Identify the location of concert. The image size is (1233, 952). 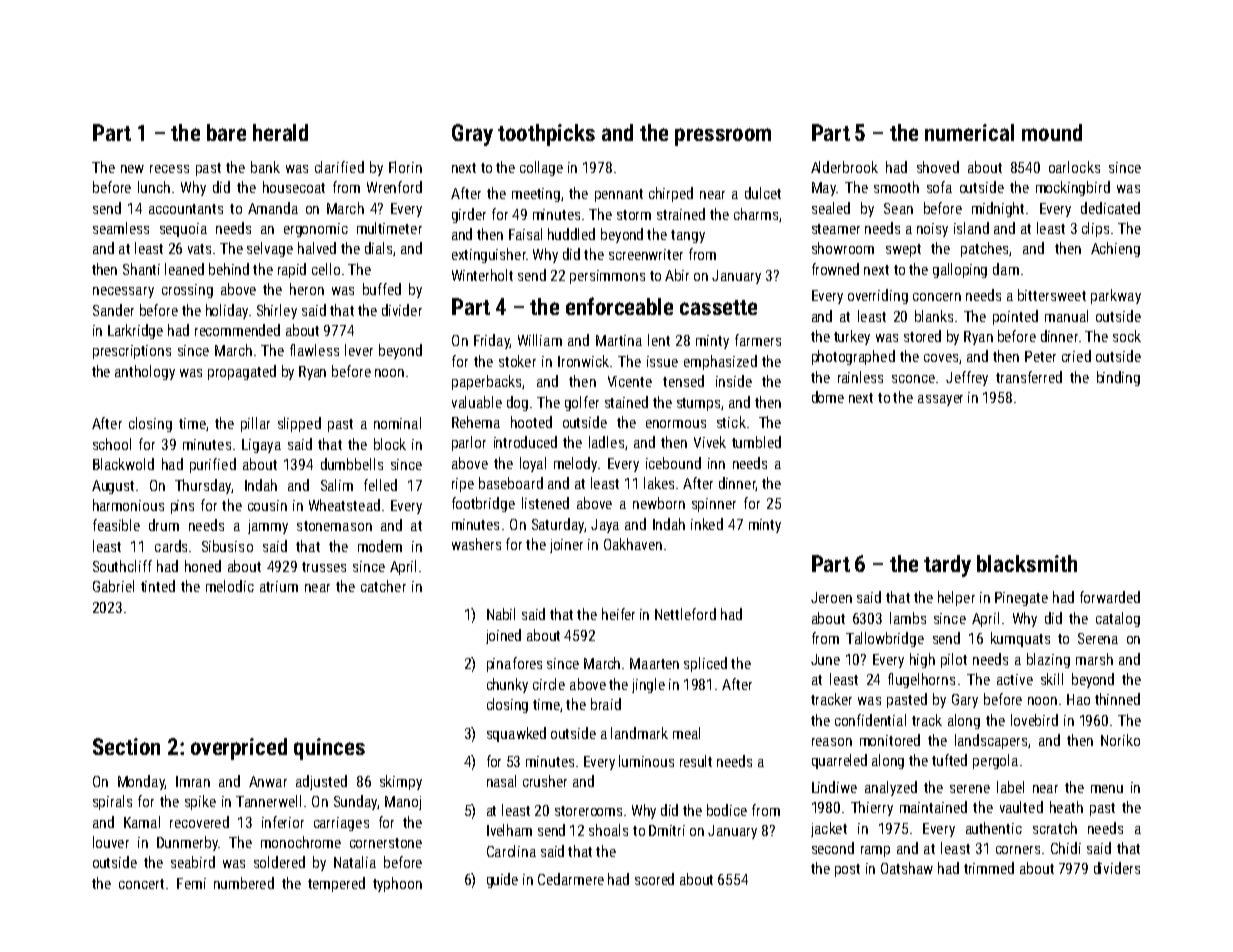
(141, 884).
